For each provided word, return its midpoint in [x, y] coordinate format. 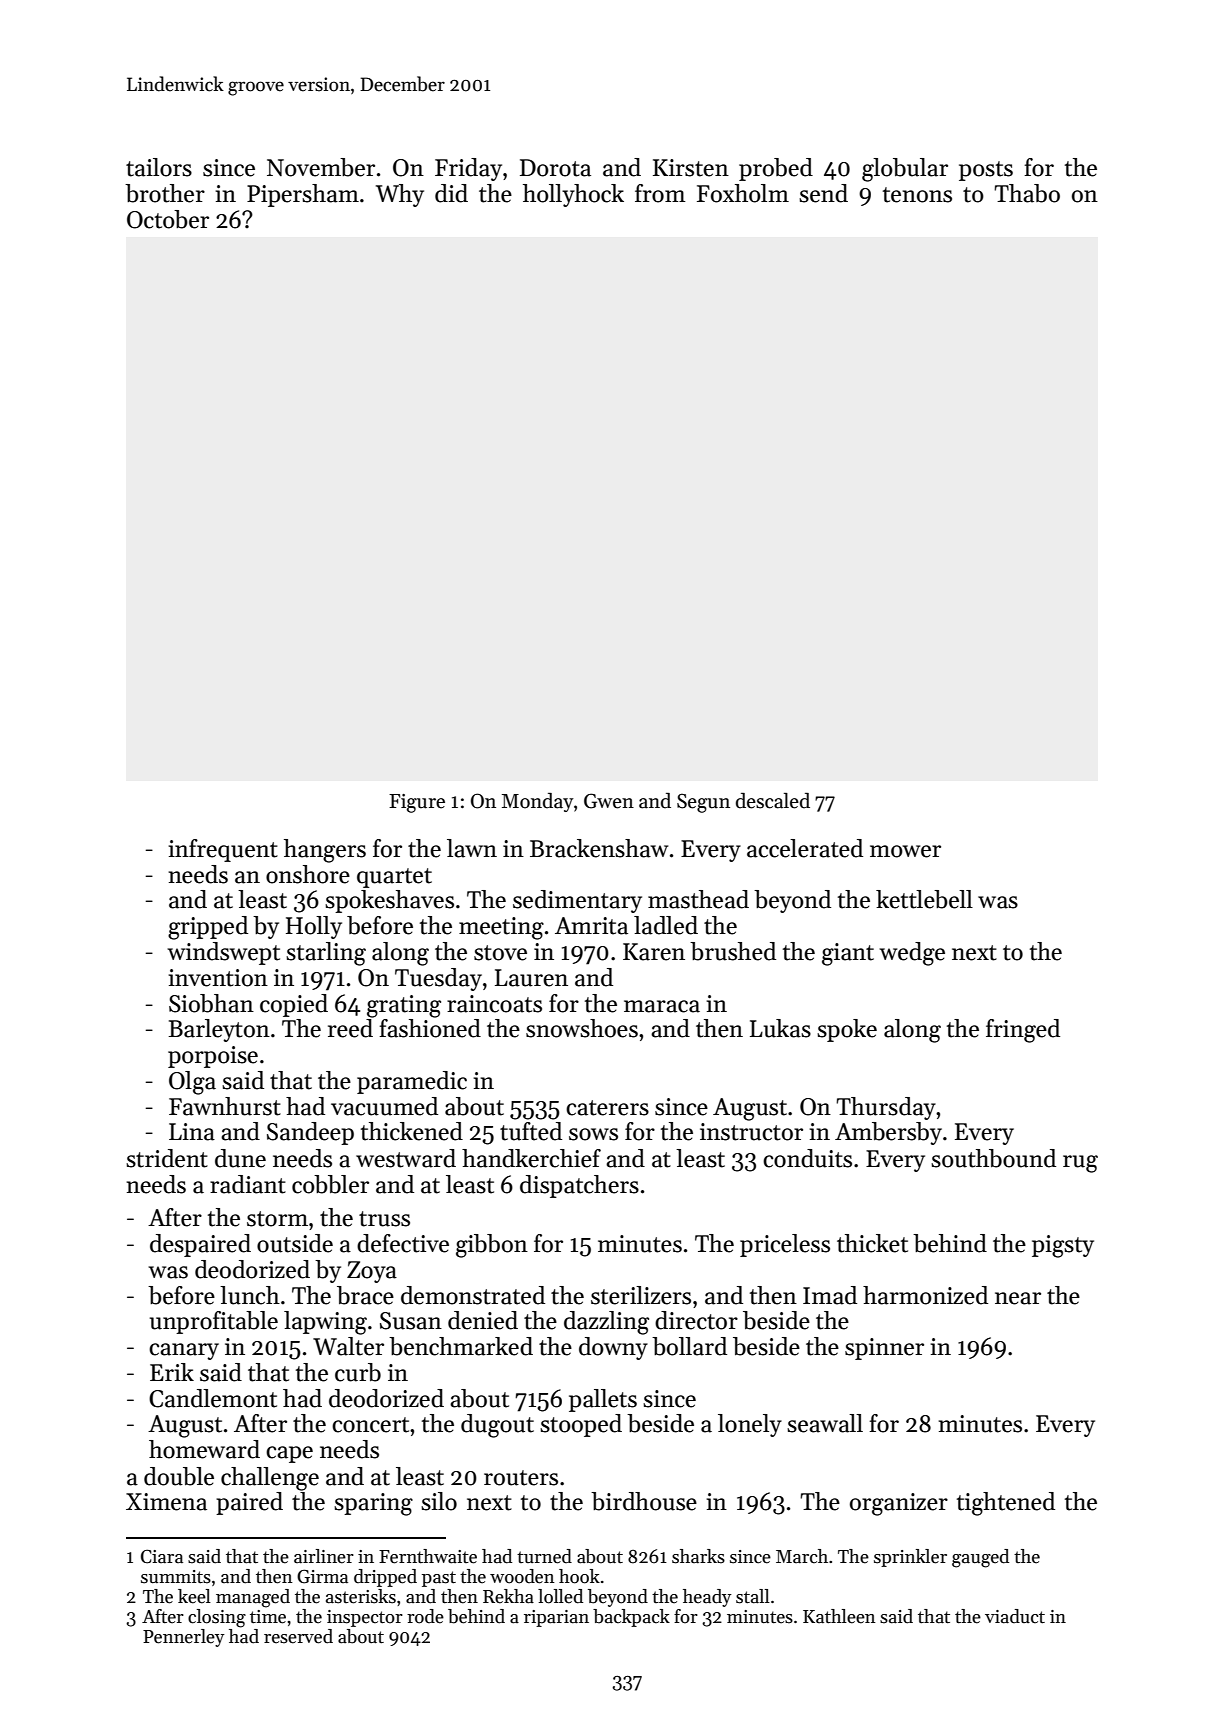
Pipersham [303, 195]
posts [986, 171]
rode [425, 1616]
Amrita [591, 926]
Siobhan [211, 1003]
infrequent [223, 850]
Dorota [555, 168]
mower [905, 851]
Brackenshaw [599, 848]
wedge [912, 954]
